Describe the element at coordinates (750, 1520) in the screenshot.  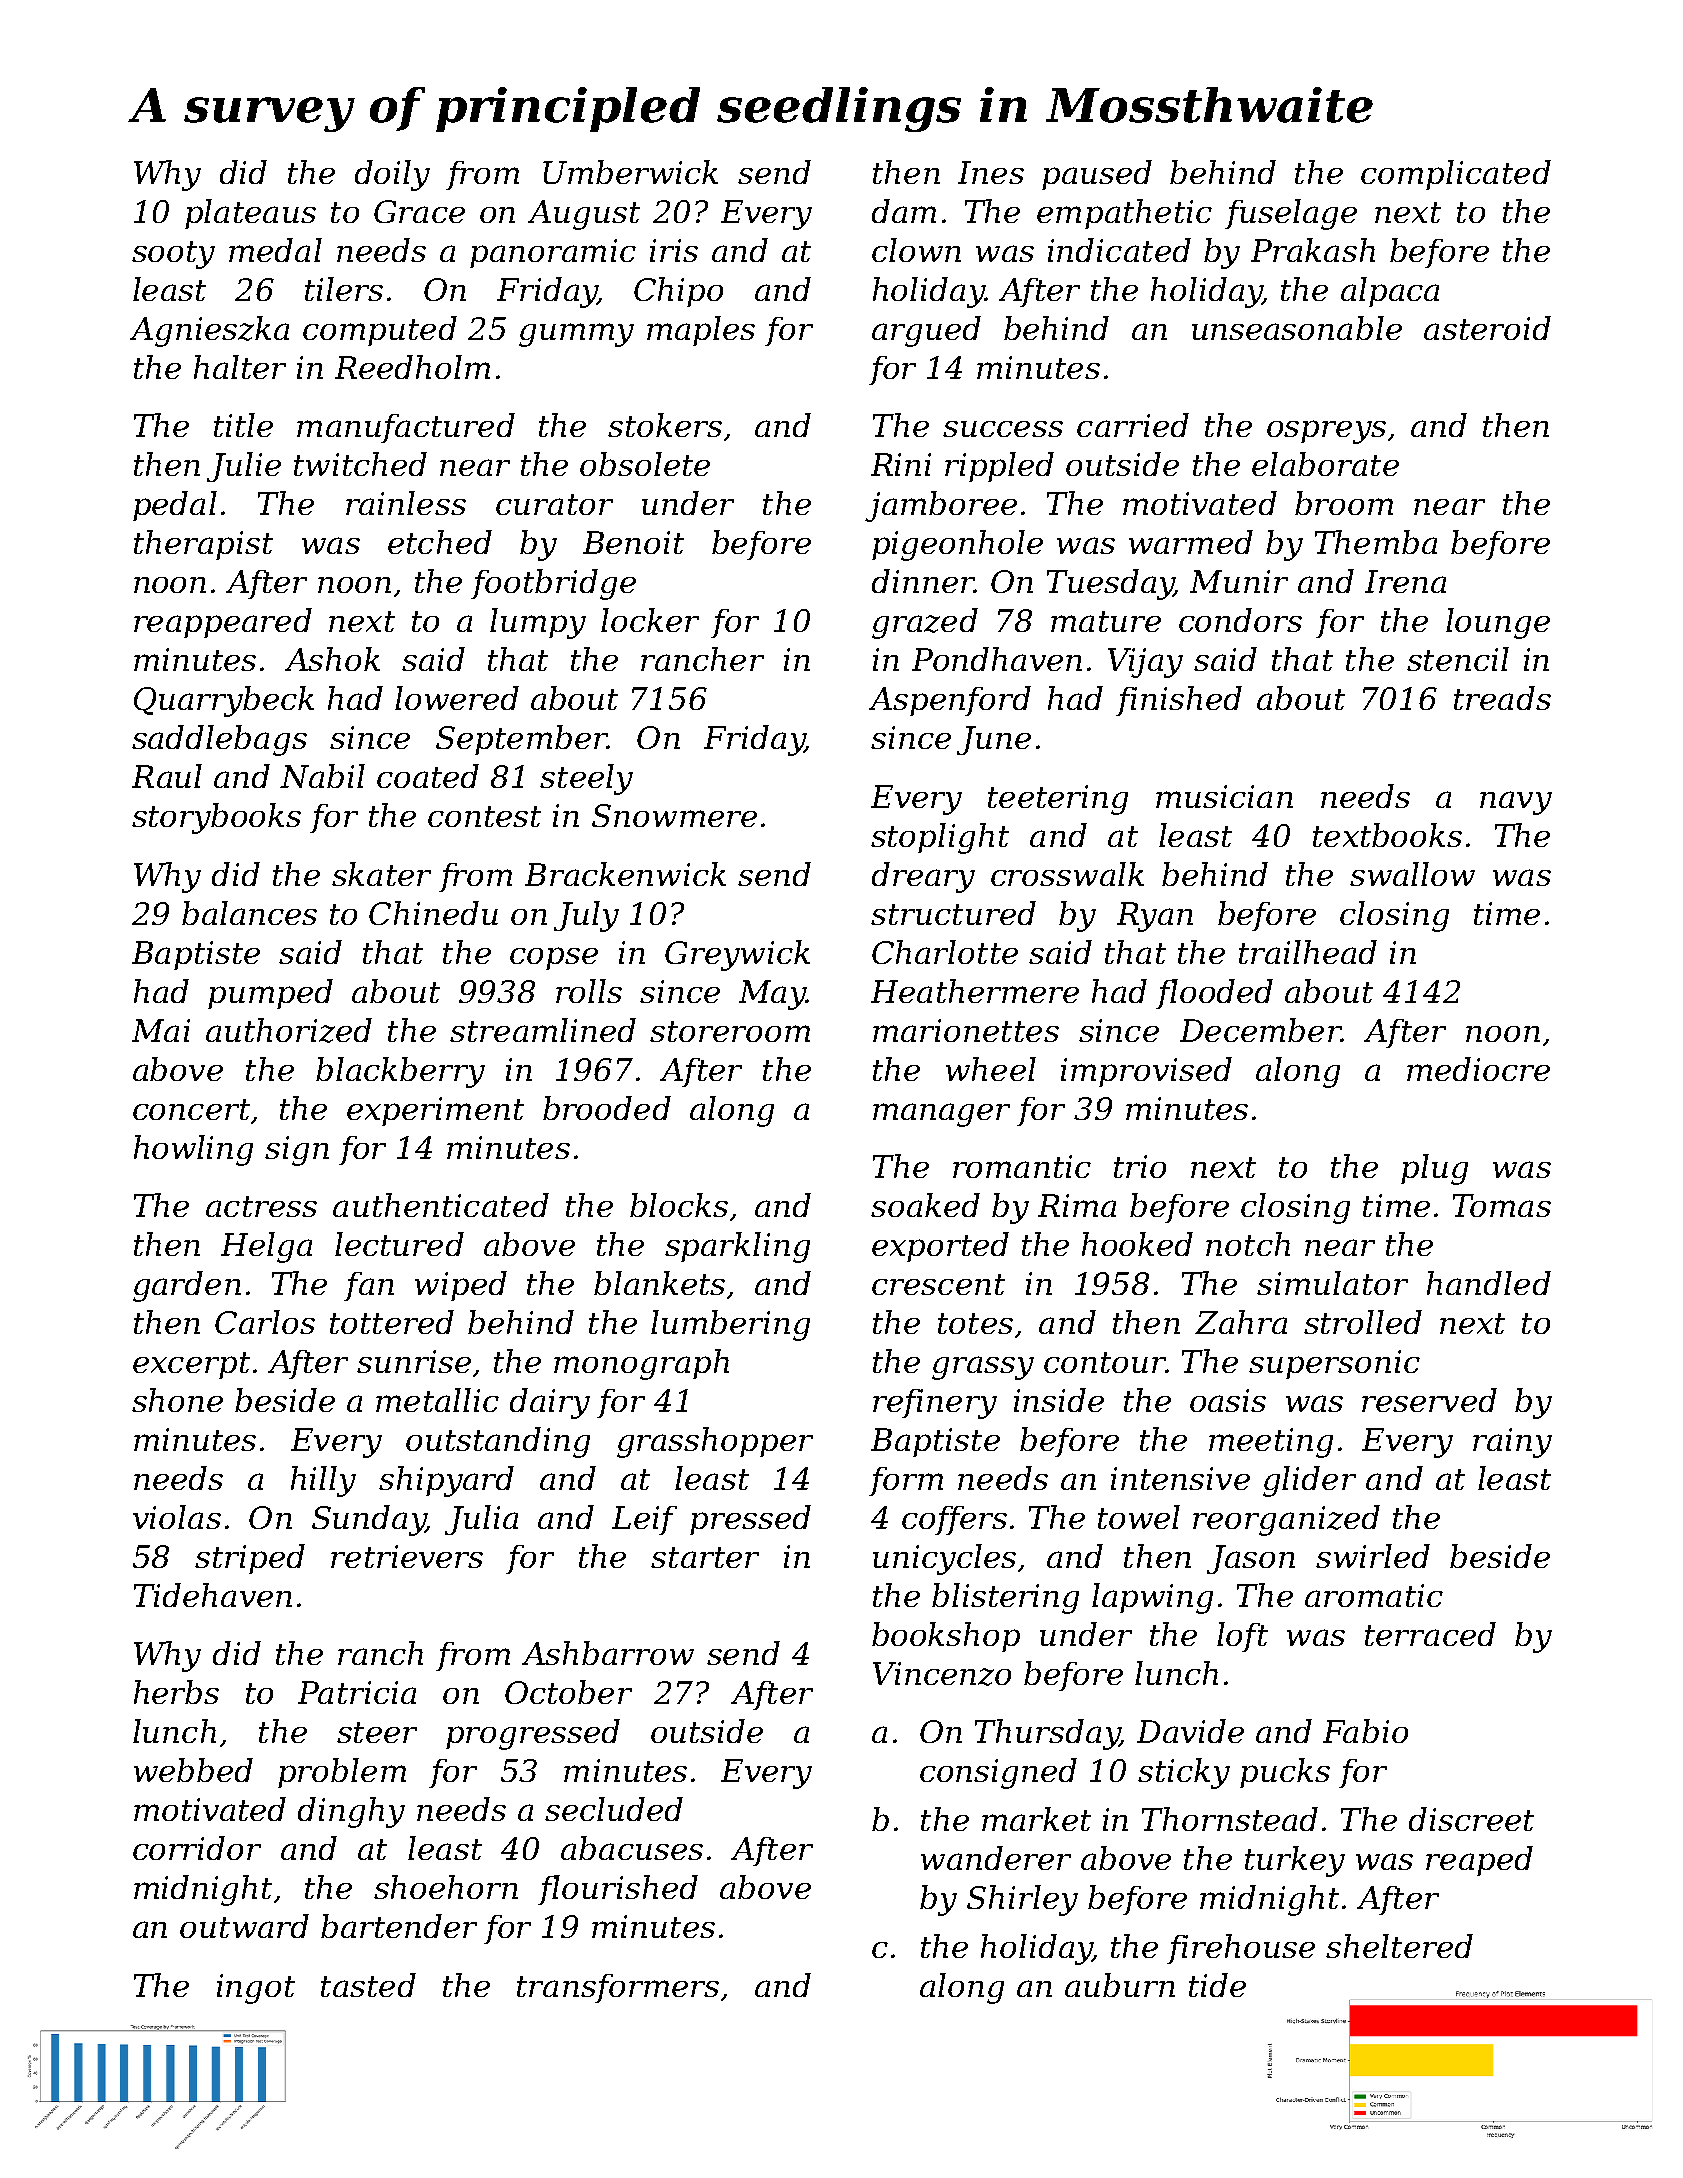
I see `pressed` at that location.
